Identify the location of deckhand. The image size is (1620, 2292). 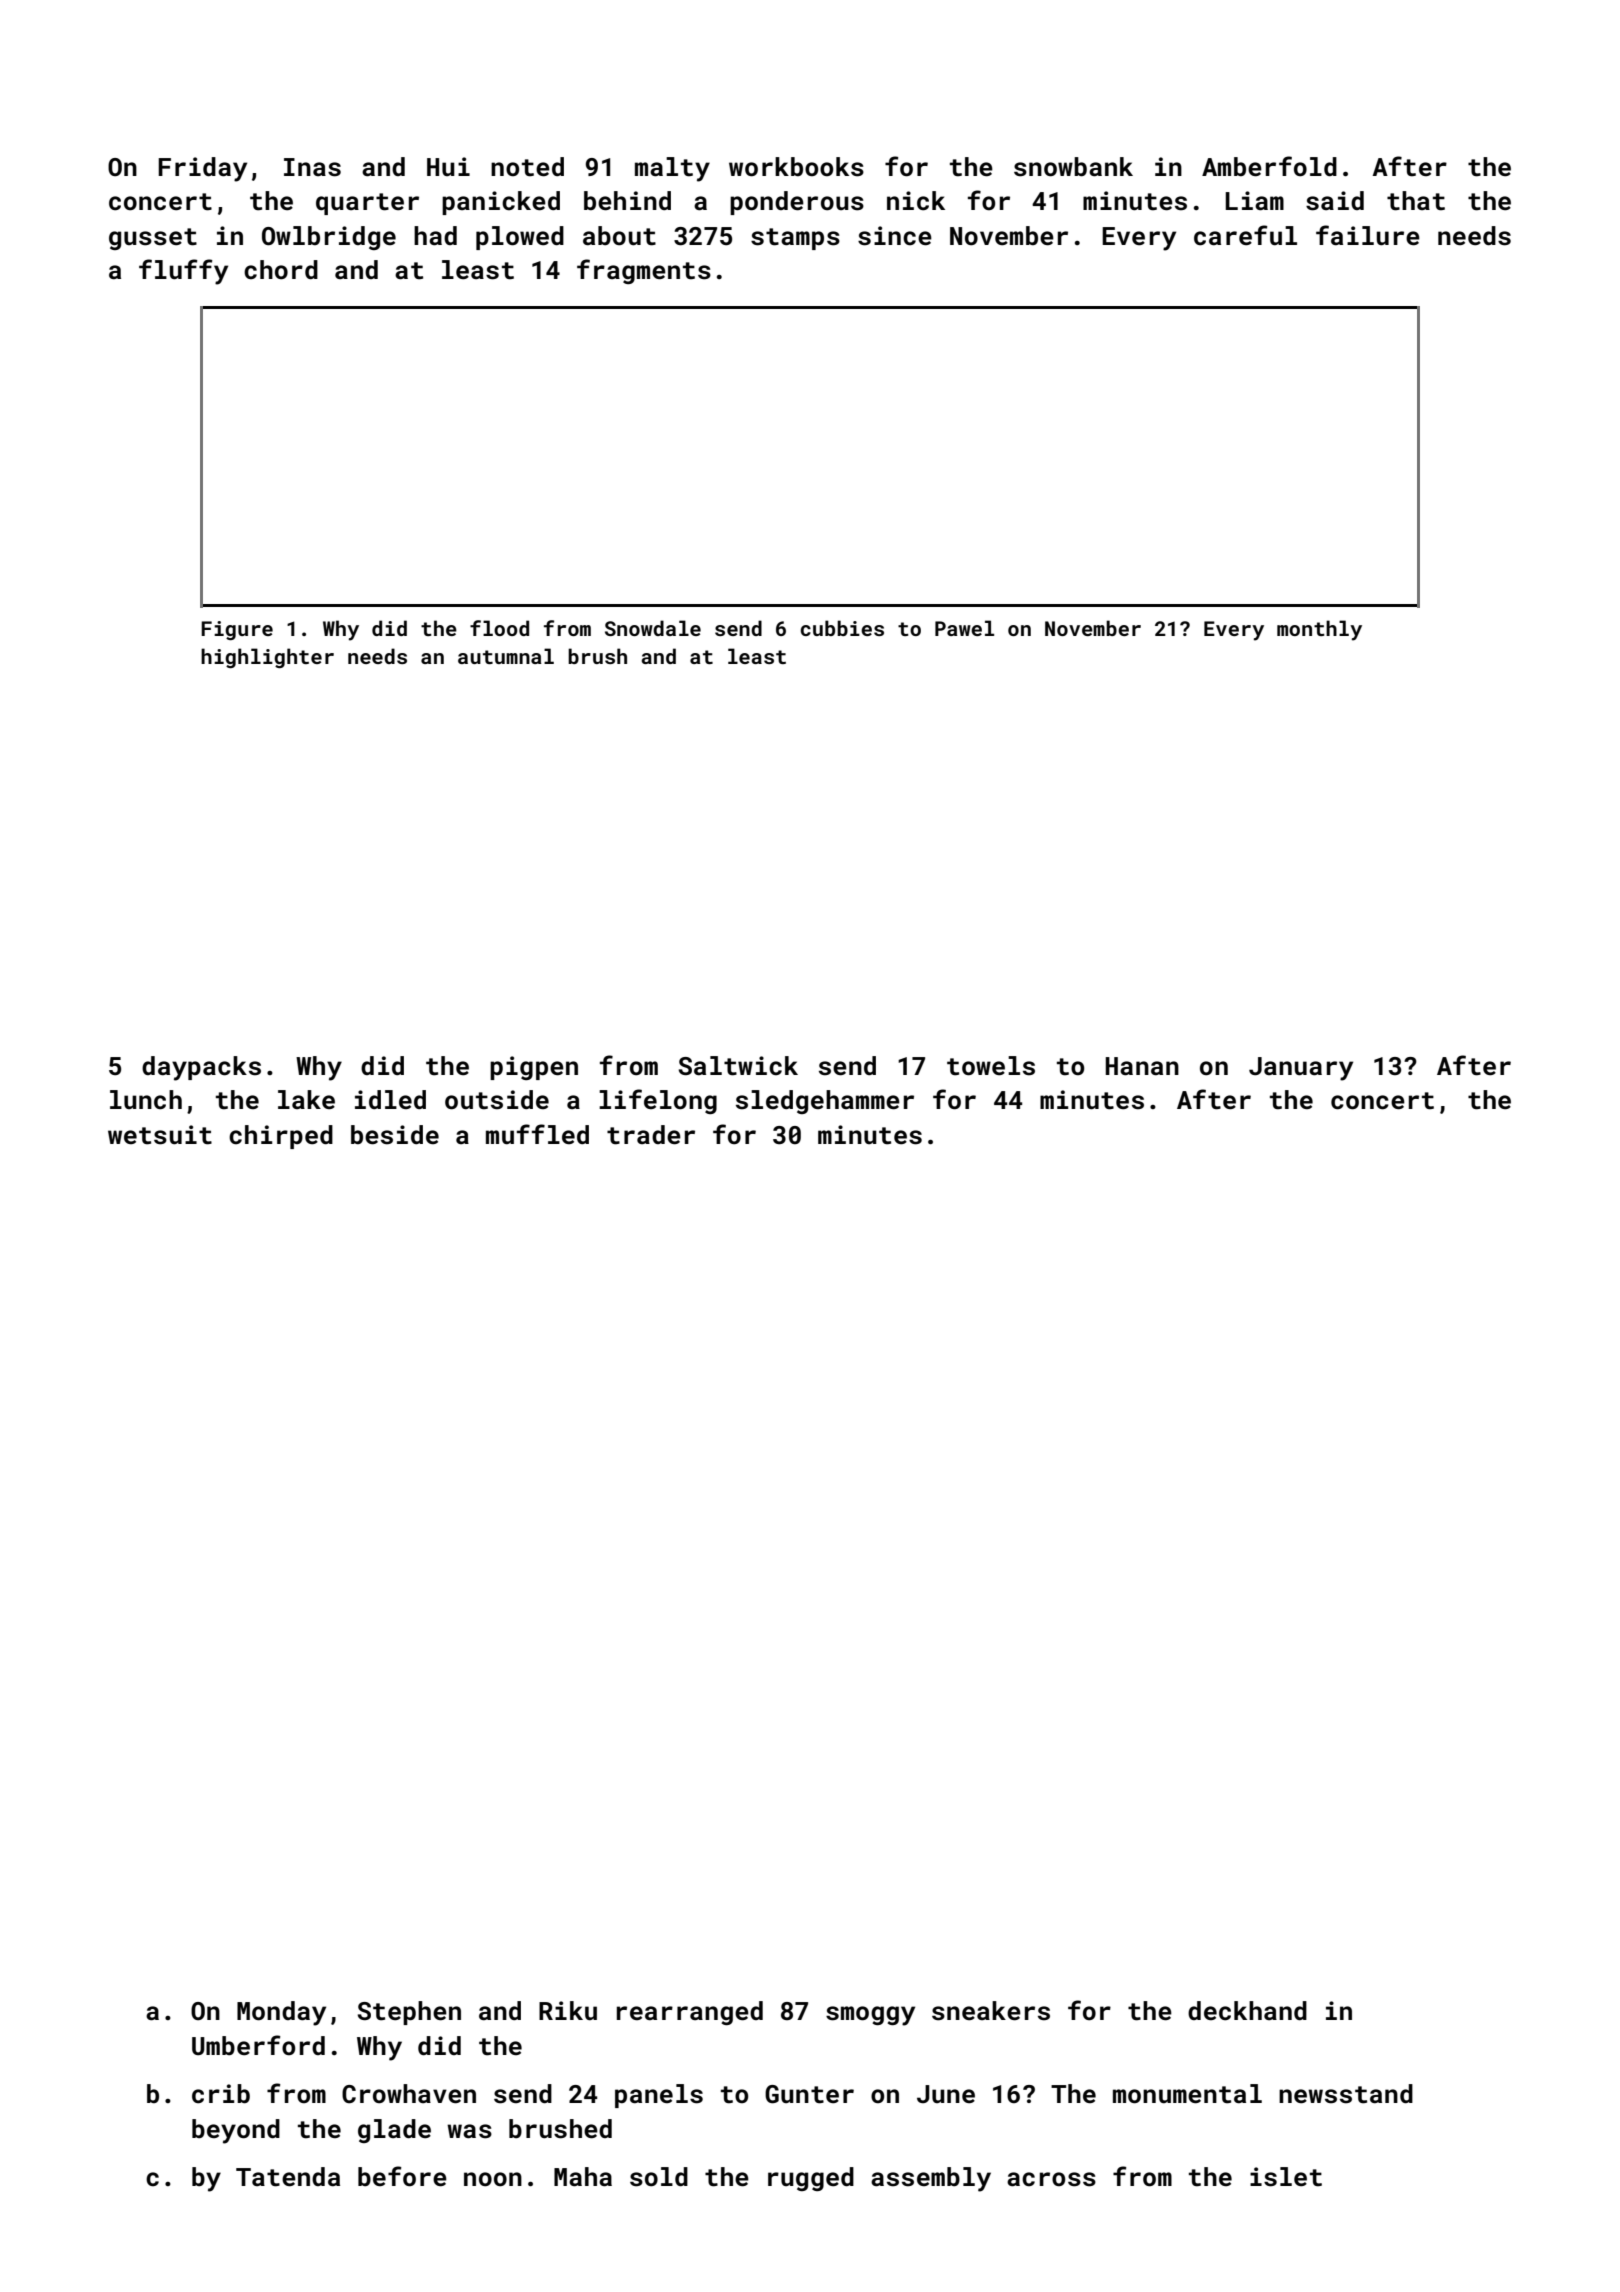
(1247, 2011).
